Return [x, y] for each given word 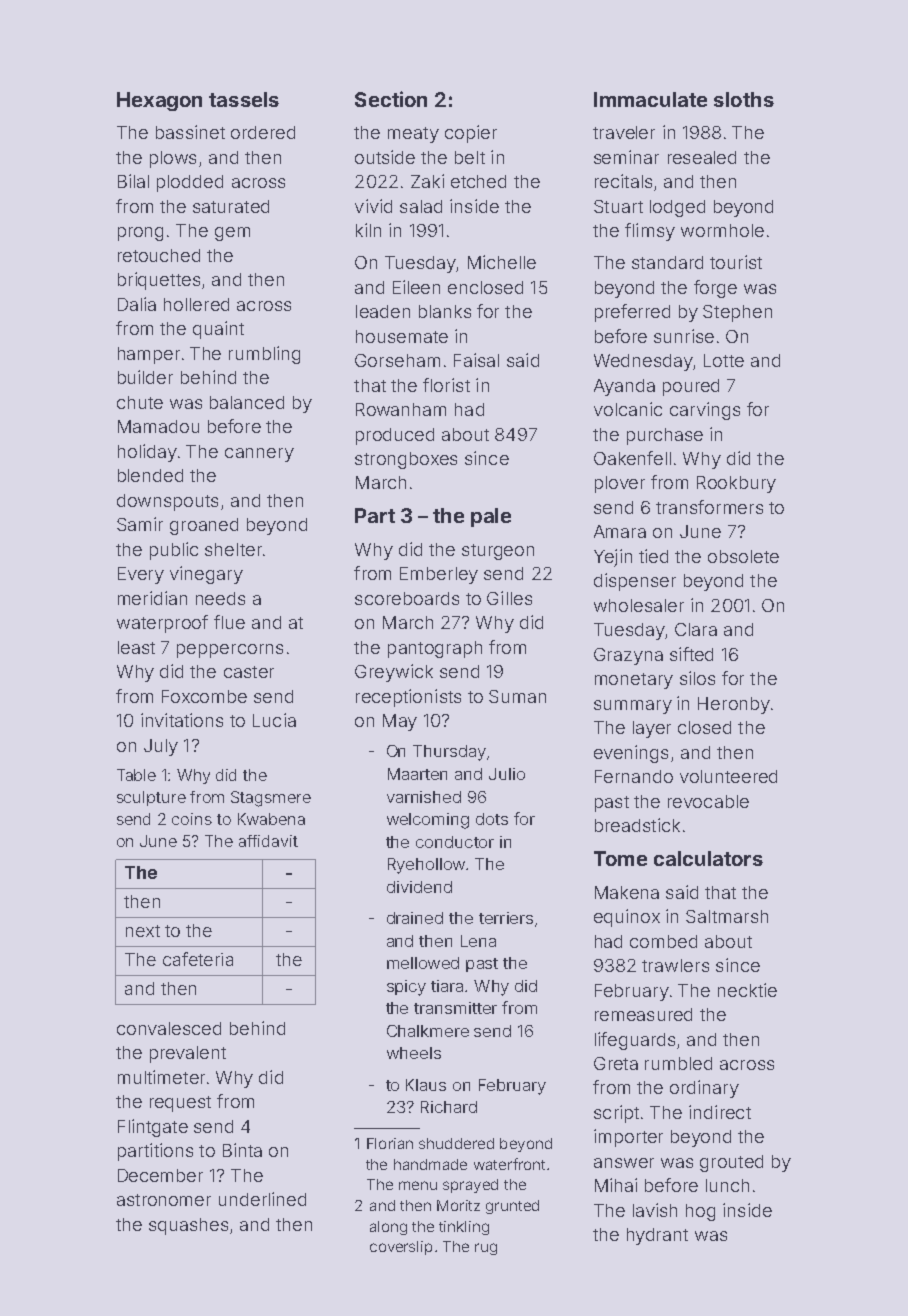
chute [140, 402]
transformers [709, 507]
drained [415, 918]
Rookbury [736, 484]
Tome [620, 858]
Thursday [449, 753]
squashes [188, 1226]
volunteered [728, 776]
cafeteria [198, 959]
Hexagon [159, 101]
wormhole [722, 230]
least [136, 647]
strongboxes [406, 460]
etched [478, 181]
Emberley [439, 575]
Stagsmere [271, 799]
